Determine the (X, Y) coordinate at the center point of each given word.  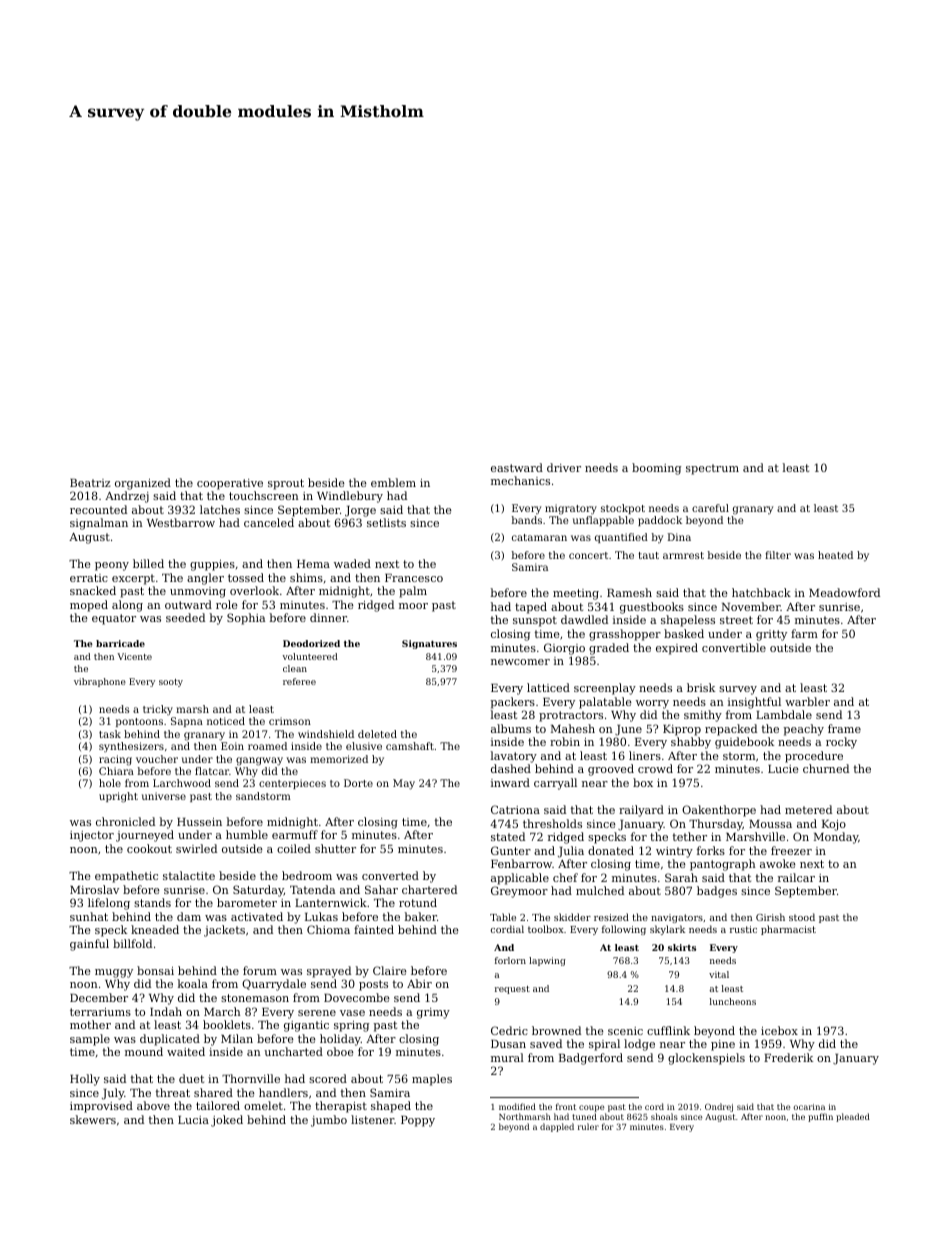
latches (220, 509)
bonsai (155, 970)
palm (413, 592)
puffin (820, 1117)
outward (188, 604)
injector (92, 836)
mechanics (520, 480)
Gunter (511, 850)
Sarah (681, 877)
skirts (682, 947)
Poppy (418, 1121)
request (512, 990)
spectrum (712, 469)
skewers (93, 1119)
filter (778, 555)
